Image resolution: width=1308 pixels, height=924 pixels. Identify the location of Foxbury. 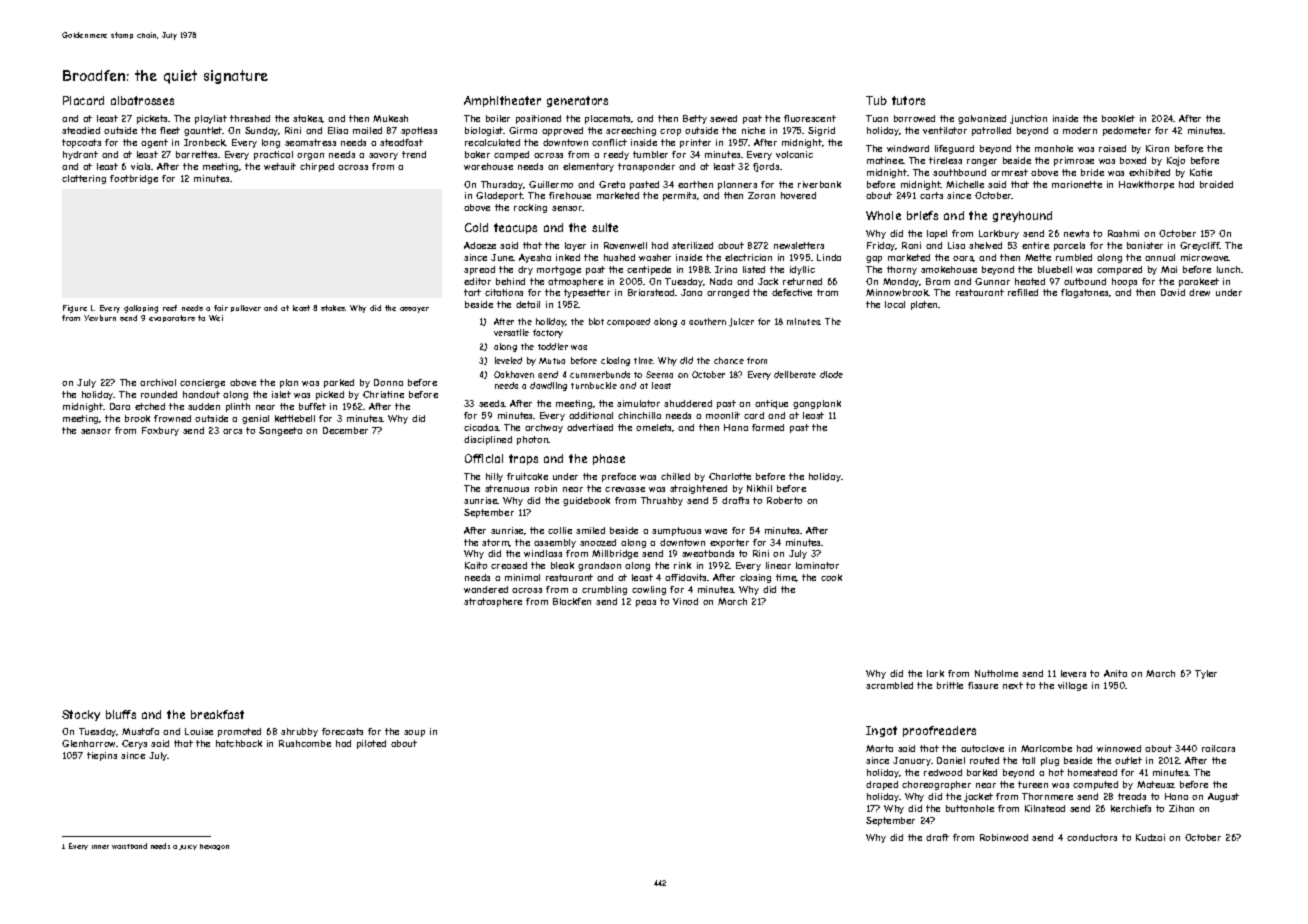
(160, 431).
